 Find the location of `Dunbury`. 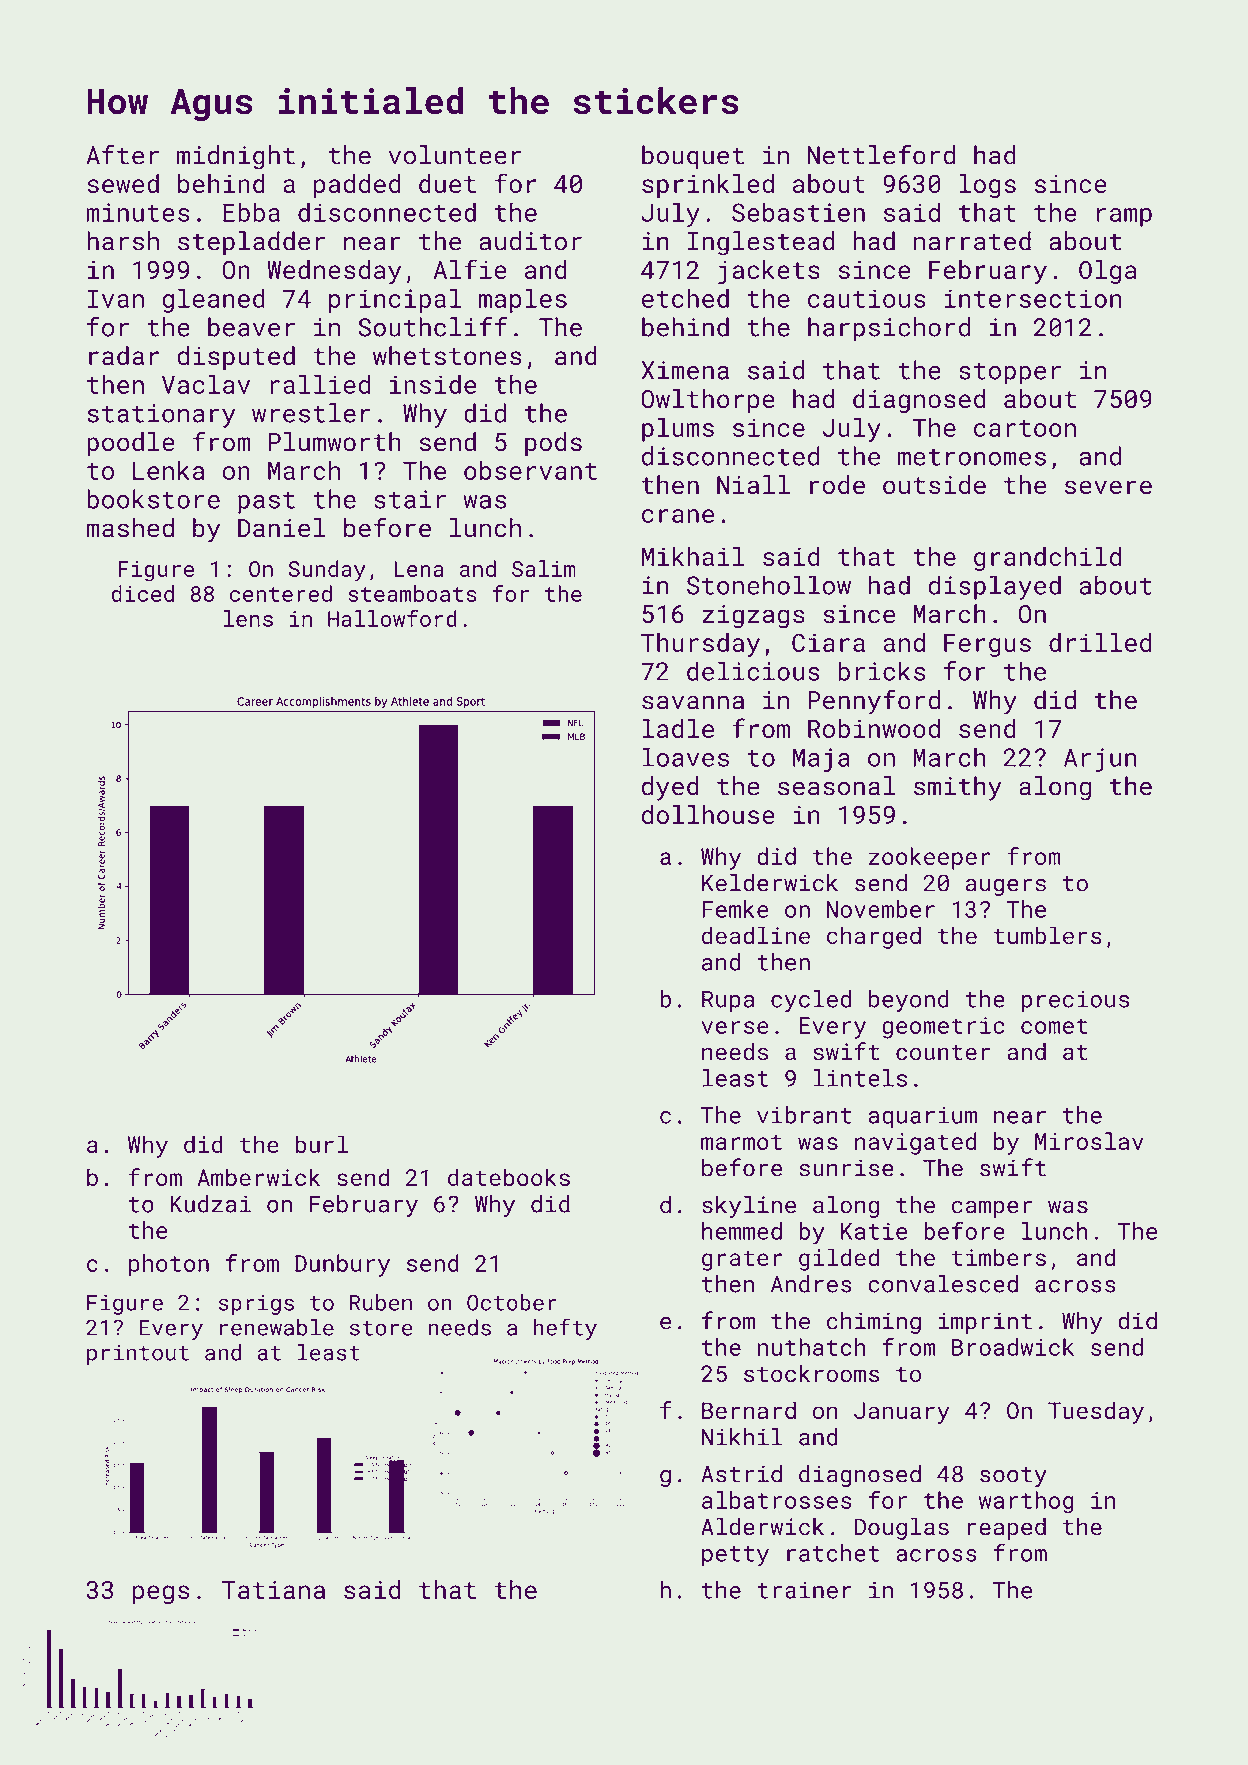

Dunbury is located at coordinates (342, 1265).
